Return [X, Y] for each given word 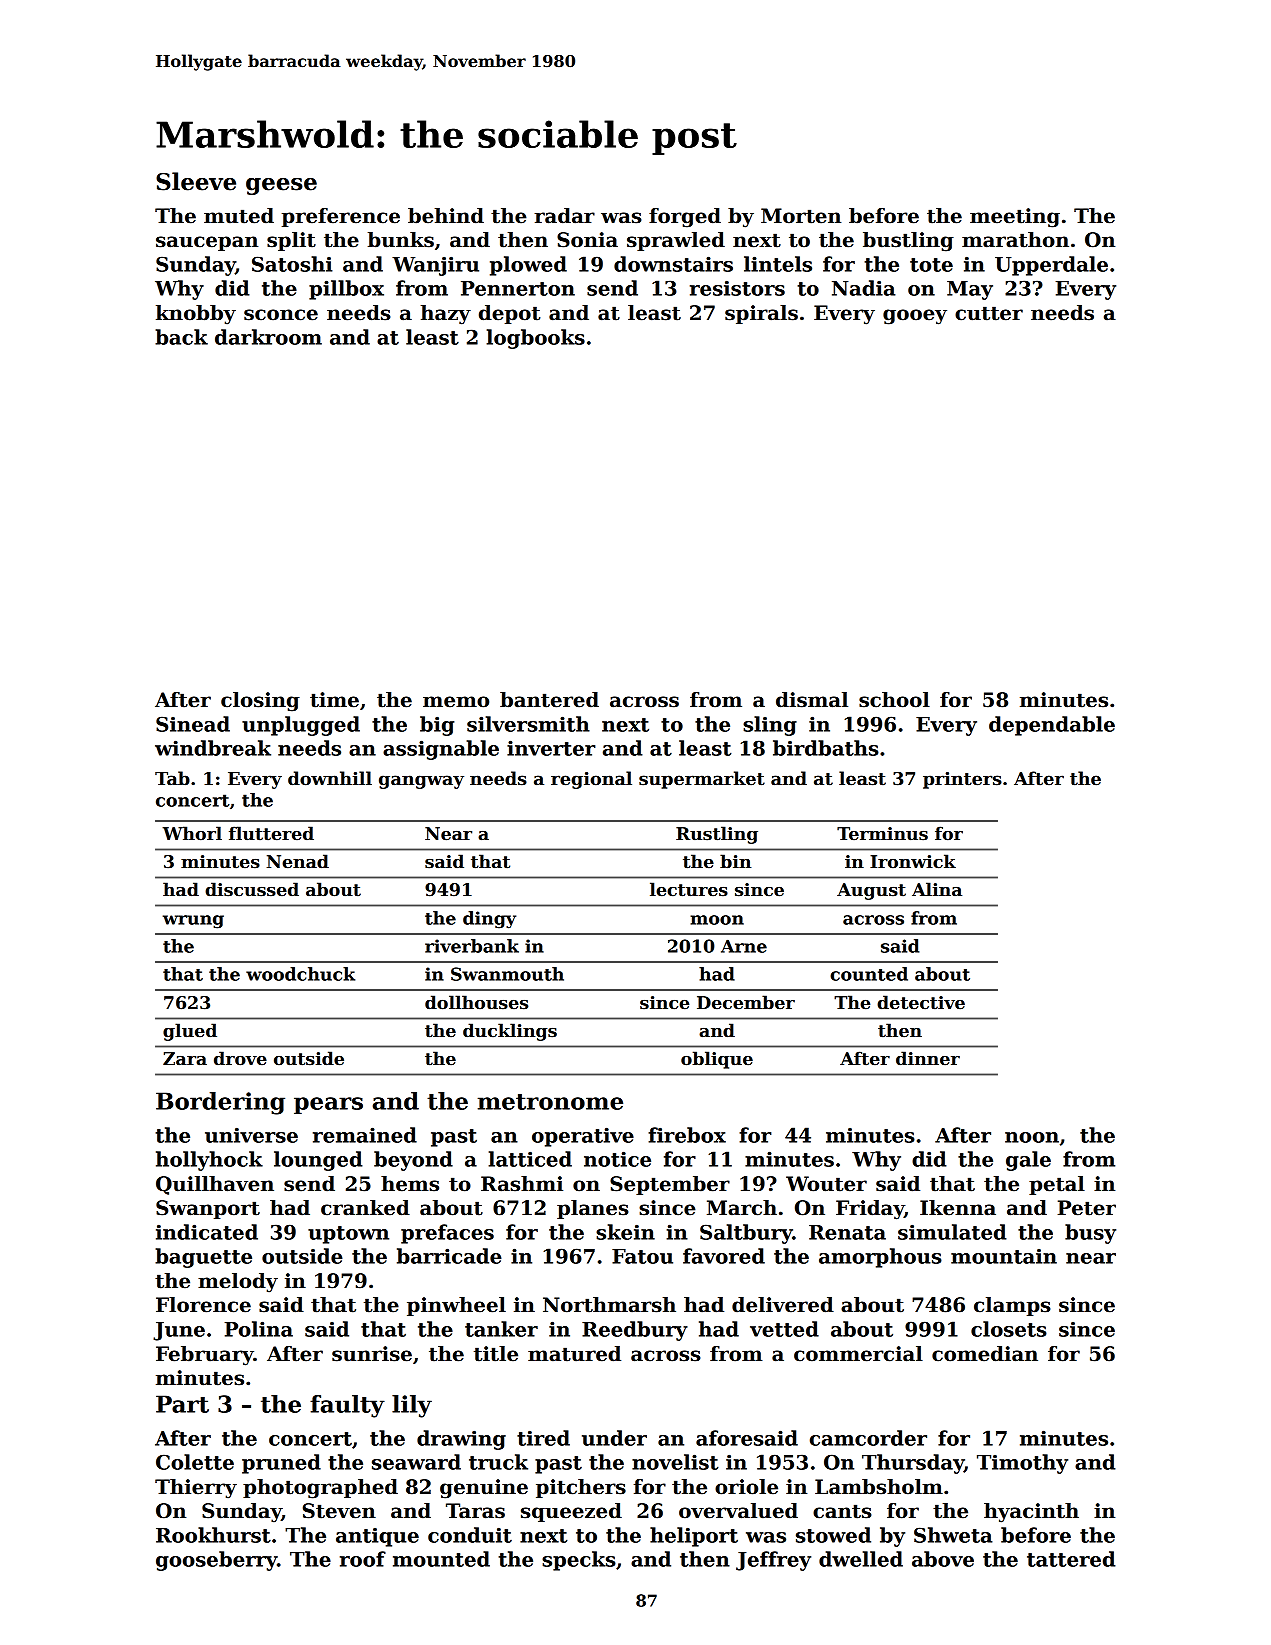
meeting [1015, 218]
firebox [687, 1135]
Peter [1086, 1208]
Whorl [192, 833]
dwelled [861, 1559]
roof [363, 1559]
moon [717, 920]
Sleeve [196, 181]
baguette [203, 1258]
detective [921, 1002]
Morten [801, 216]
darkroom [268, 337]
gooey [915, 317]
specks [579, 1561]
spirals [761, 314]
